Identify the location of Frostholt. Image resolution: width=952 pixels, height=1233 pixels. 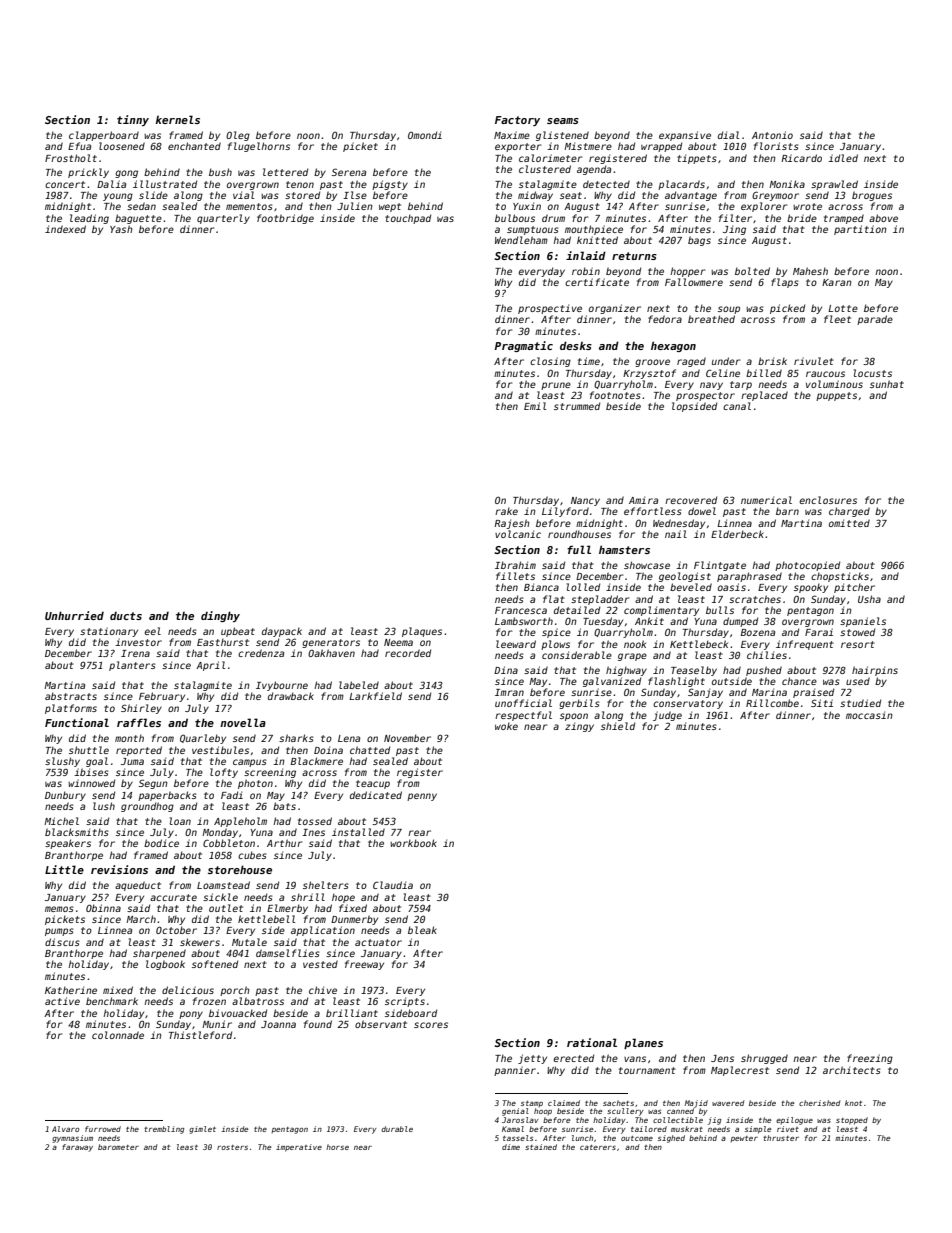
(71, 158).
